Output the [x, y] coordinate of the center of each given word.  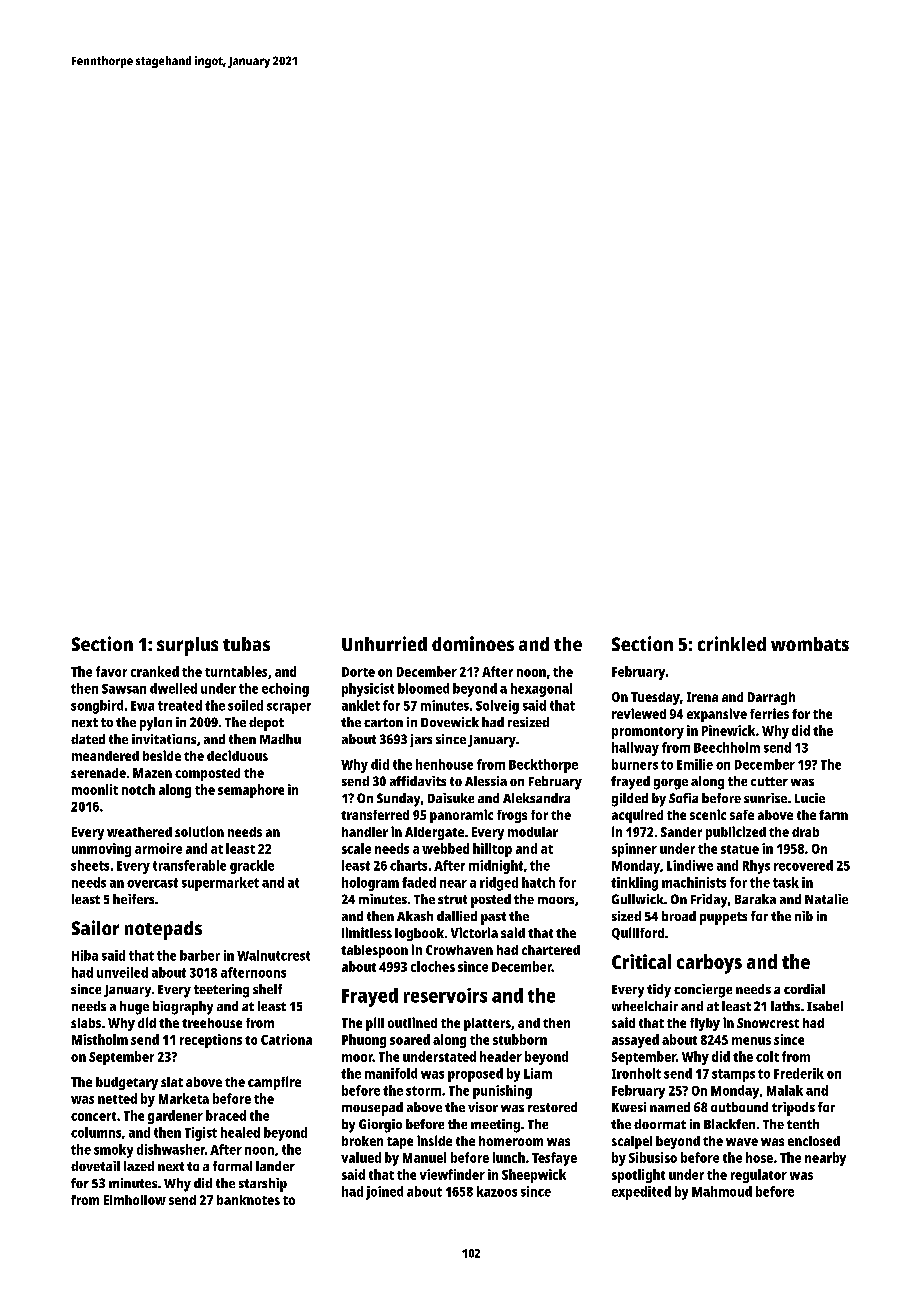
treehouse [212, 1023]
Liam [538, 1073]
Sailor [95, 927]
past [493, 918]
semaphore [251, 791]
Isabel [825, 1006]
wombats [810, 644]
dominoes [473, 643]
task [786, 882]
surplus [187, 646]
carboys [709, 964]
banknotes [248, 1200]
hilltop [492, 850]
